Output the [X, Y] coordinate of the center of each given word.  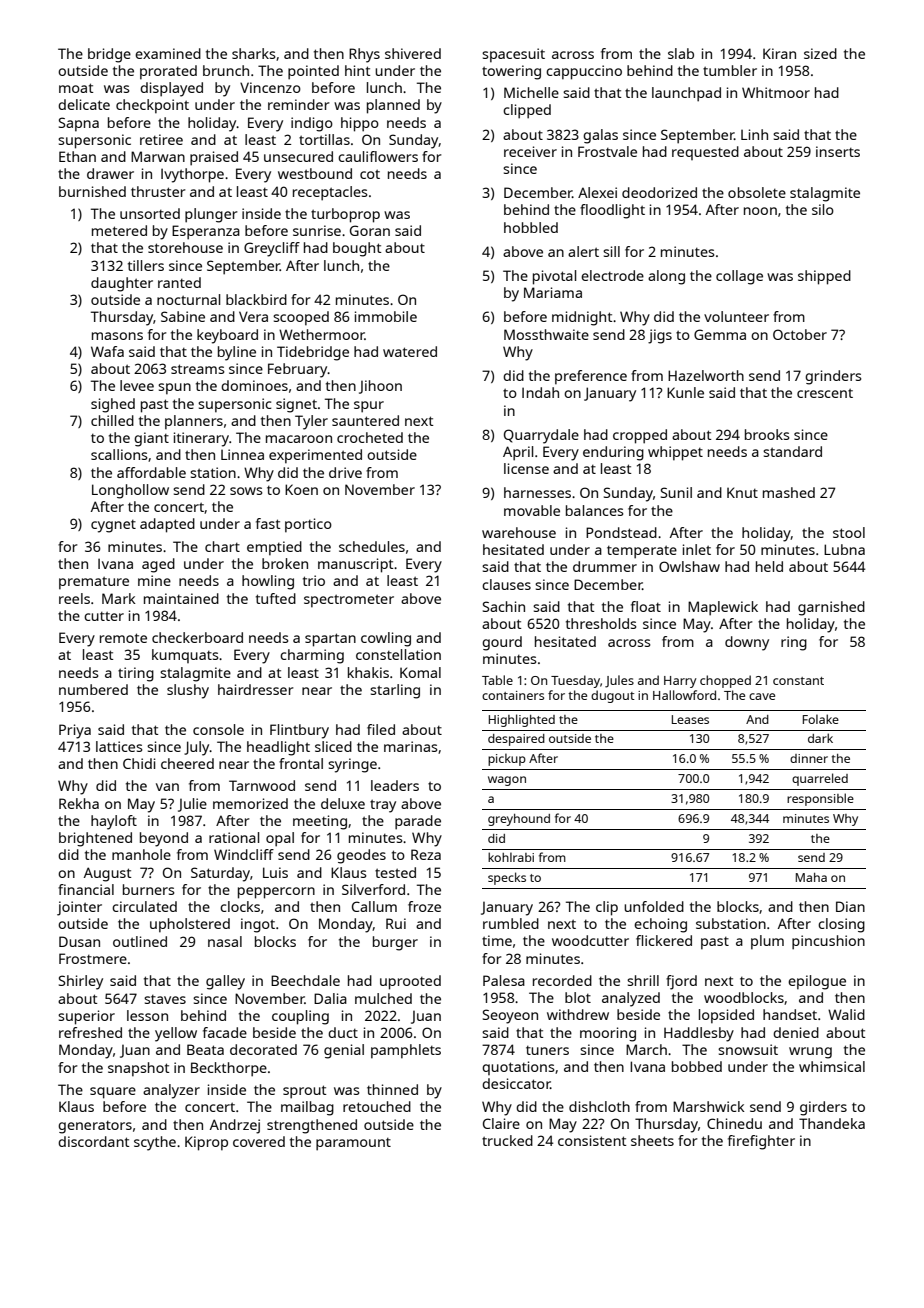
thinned [392, 1089]
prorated [168, 72]
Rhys [364, 55]
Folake [821, 719]
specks [507, 878]
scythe [155, 1143]
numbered [93, 689]
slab [681, 53]
